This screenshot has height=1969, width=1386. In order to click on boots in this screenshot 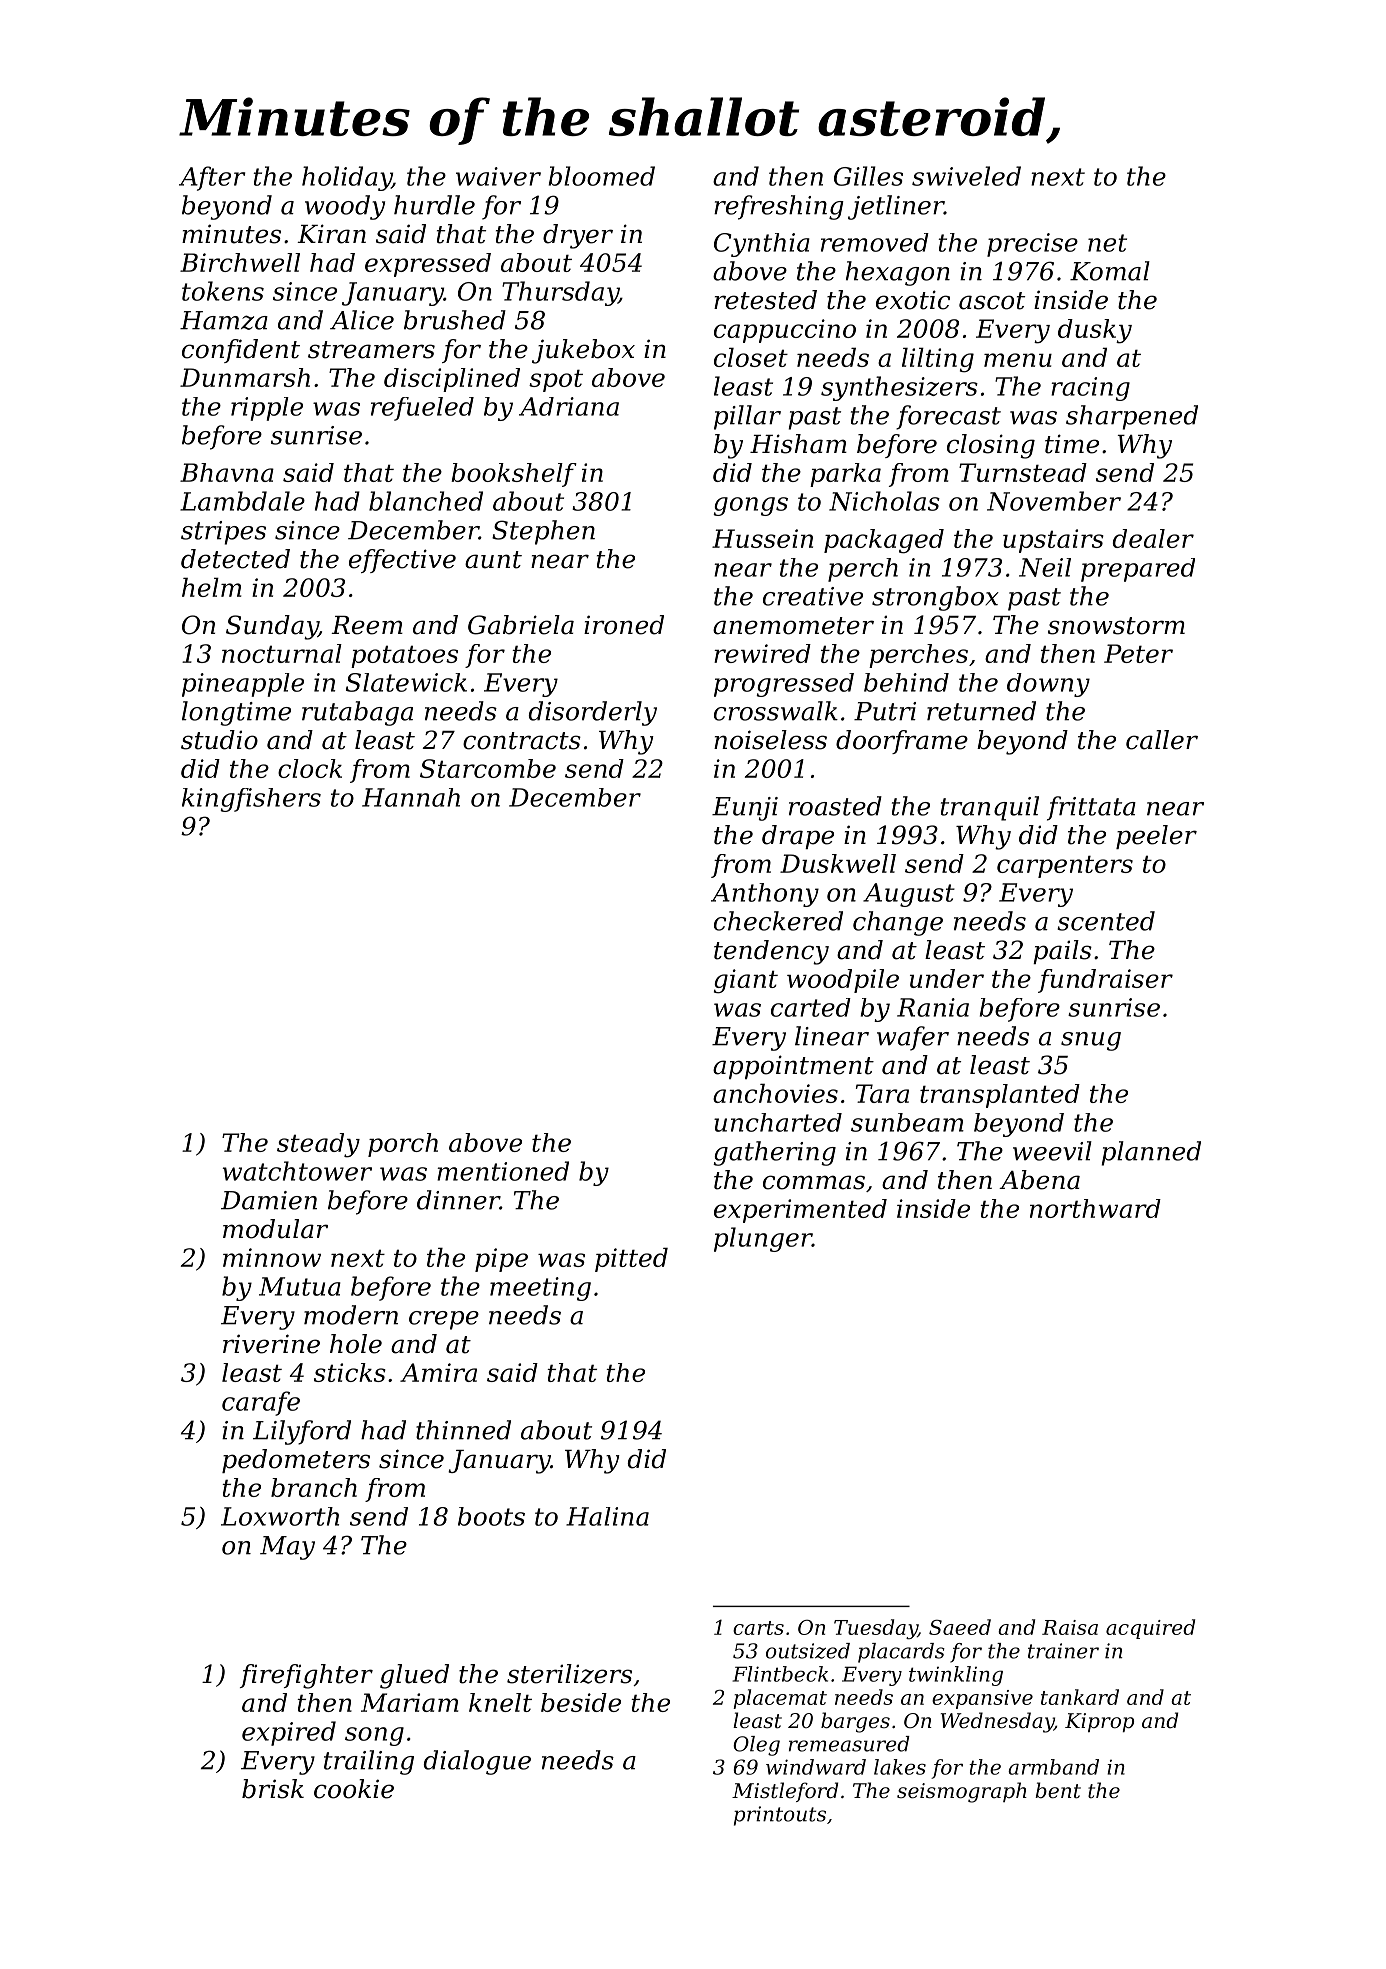, I will do `click(491, 1516)`.
